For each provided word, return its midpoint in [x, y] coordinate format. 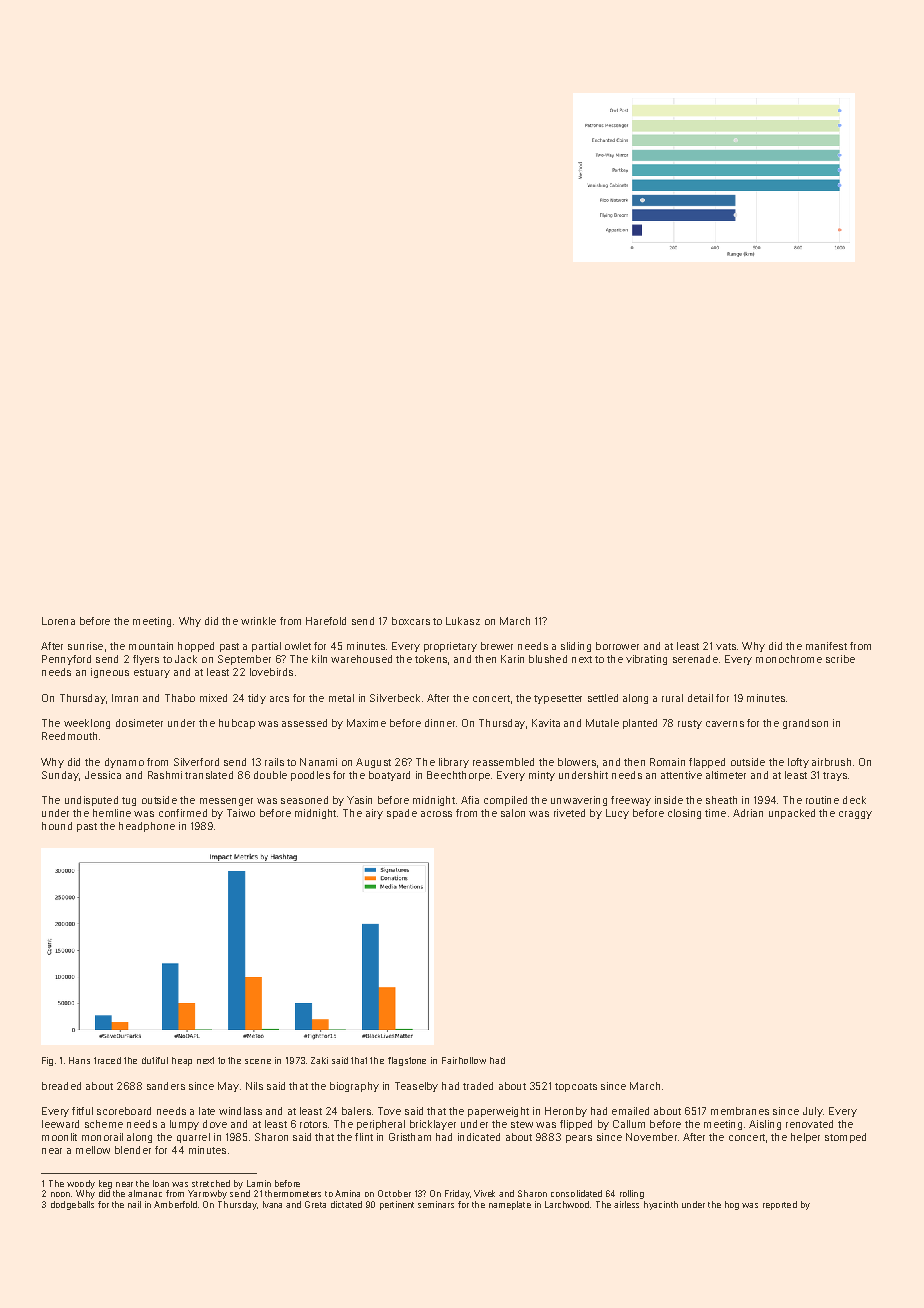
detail [700, 698]
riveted [569, 813]
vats [726, 646]
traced [107, 1060]
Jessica [103, 775]
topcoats [576, 1087]
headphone [147, 827]
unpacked [792, 814]
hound [57, 826]
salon [513, 813]
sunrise [85, 646]
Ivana [272, 1204]
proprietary [450, 647]
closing [684, 814]
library [454, 763]
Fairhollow [464, 1060]
